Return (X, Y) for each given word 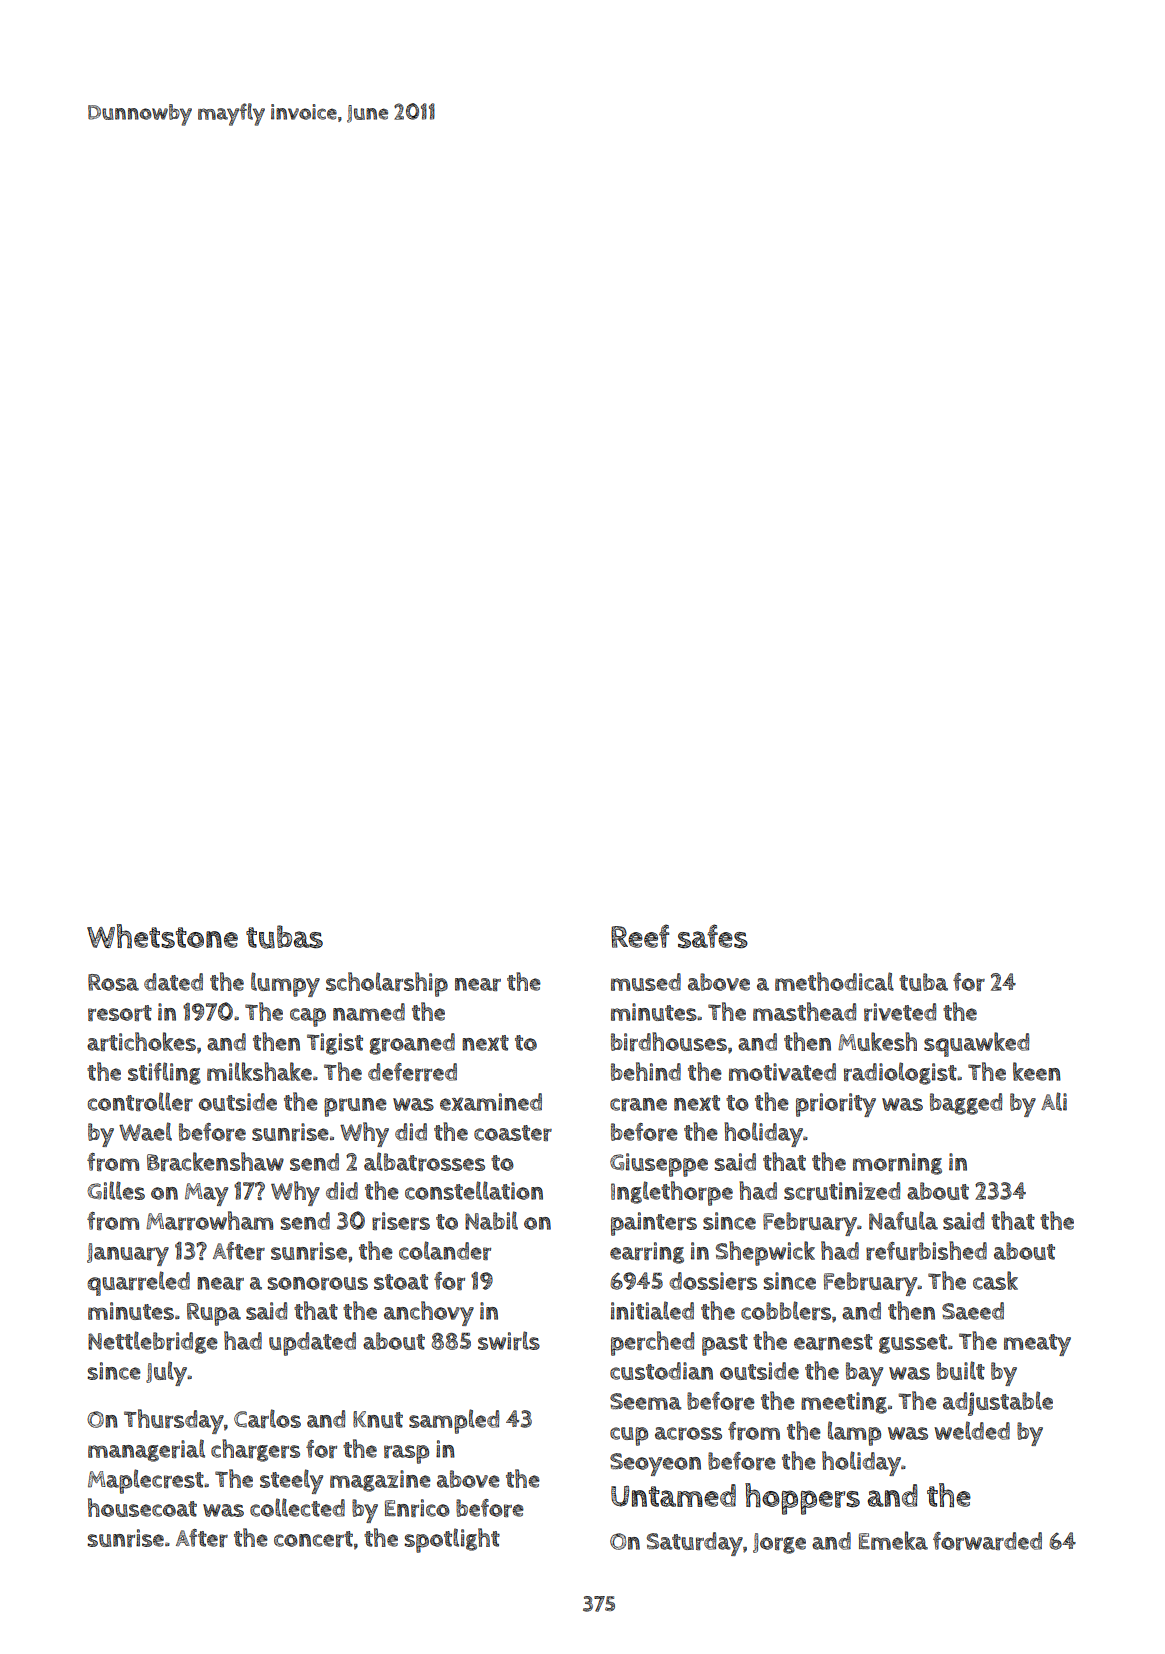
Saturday (695, 1544)
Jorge (779, 1543)
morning (897, 1164)
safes (713, 936)
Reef (640, 936)
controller (140, 1101)
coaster (513, 1133)
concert (313, 1539)
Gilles (116, 1190)
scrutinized (842, 1191)
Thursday (174, 1421)
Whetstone (162, 936)
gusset (913, 1344)
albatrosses (424, 1161)
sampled (454, 1421)
